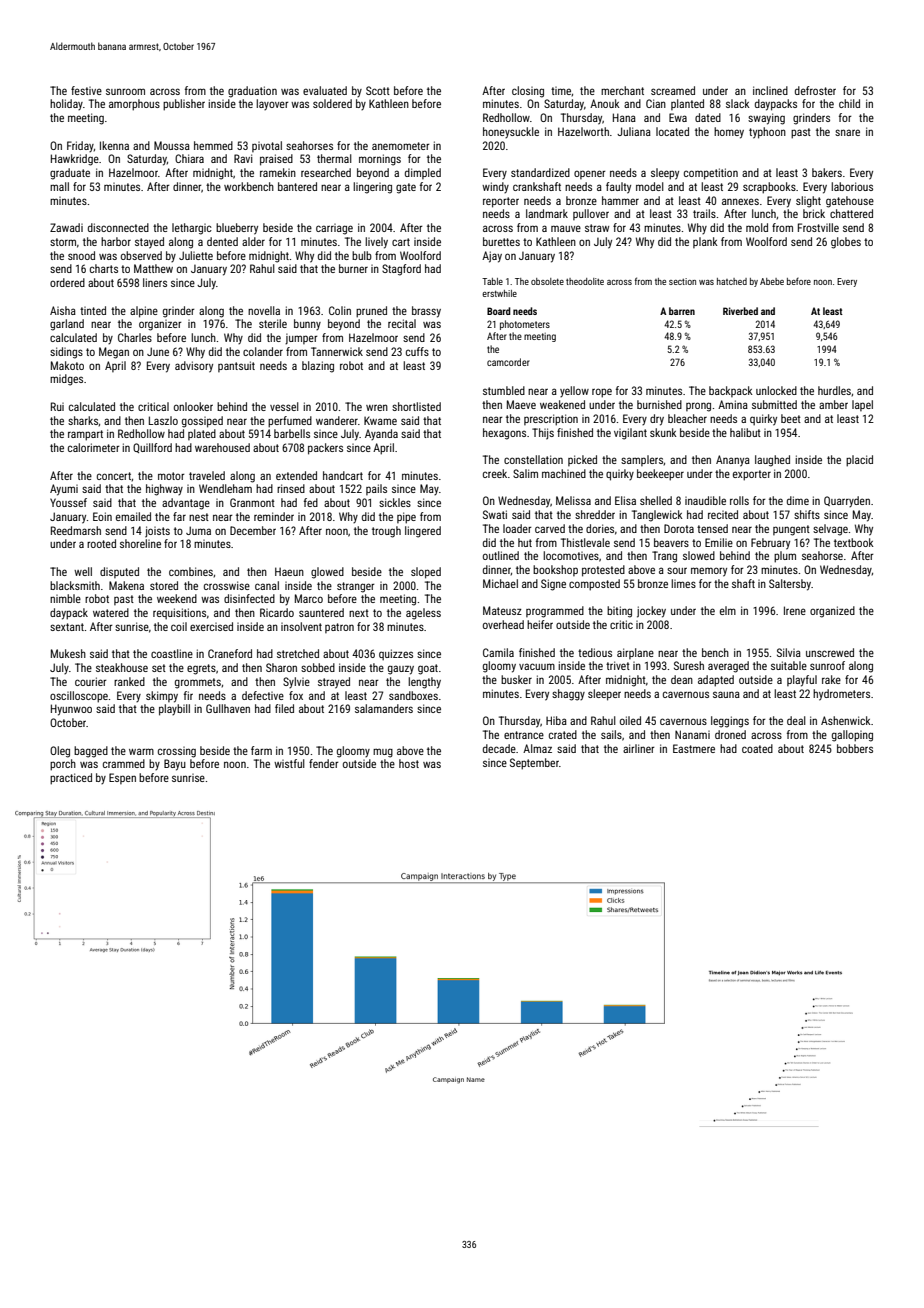 This image has width=924, height=1308. What do you see at coordinates (118, 227) in the image?
I see `disconnected` at bounding box center [118, 227].
